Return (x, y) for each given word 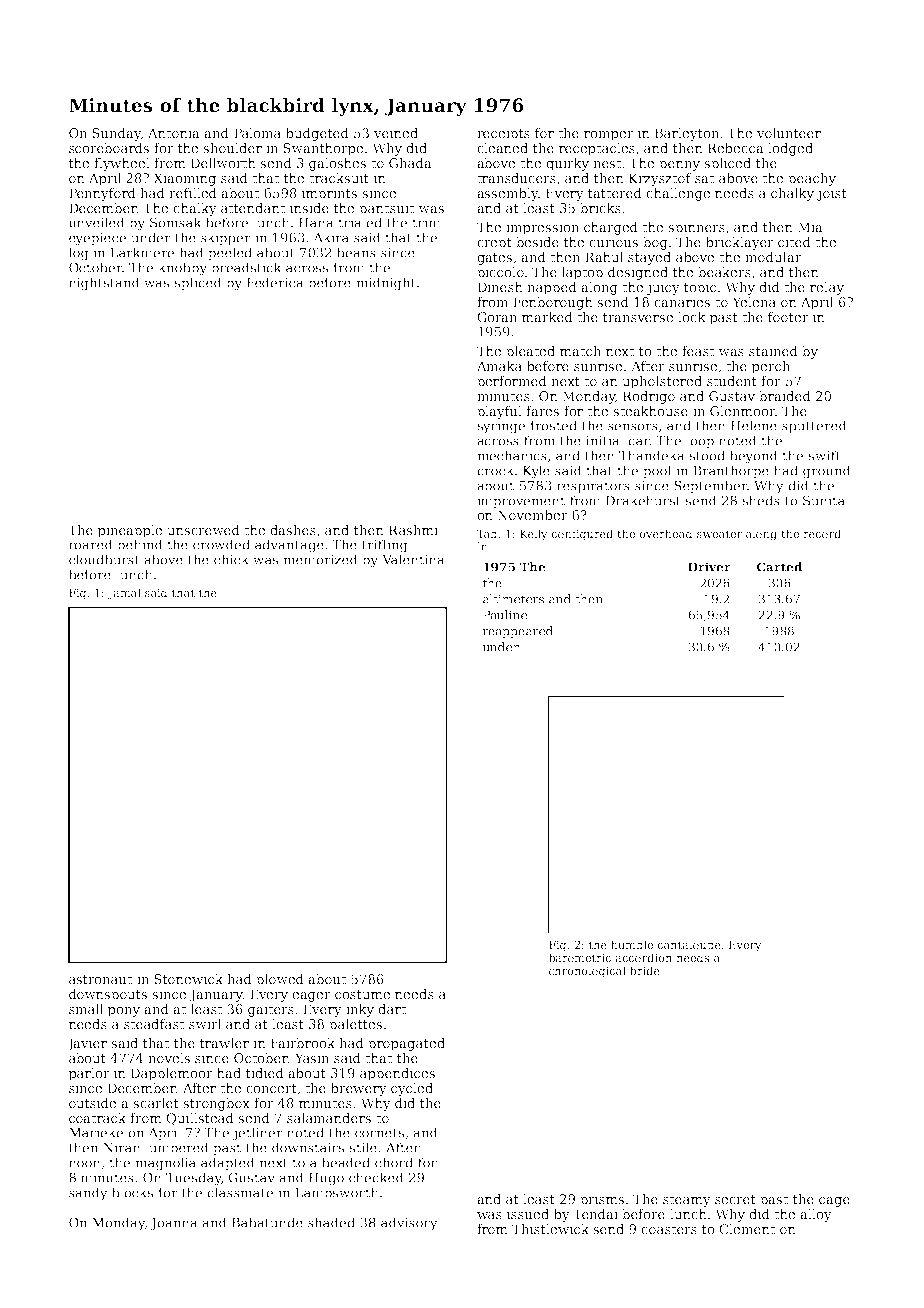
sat (704, 178)
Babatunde (267, 1222)
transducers (516, 178)
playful (499, 412)
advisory (409, 1224)
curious (613, 242)
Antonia (174, 133)
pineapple (130, 531)
